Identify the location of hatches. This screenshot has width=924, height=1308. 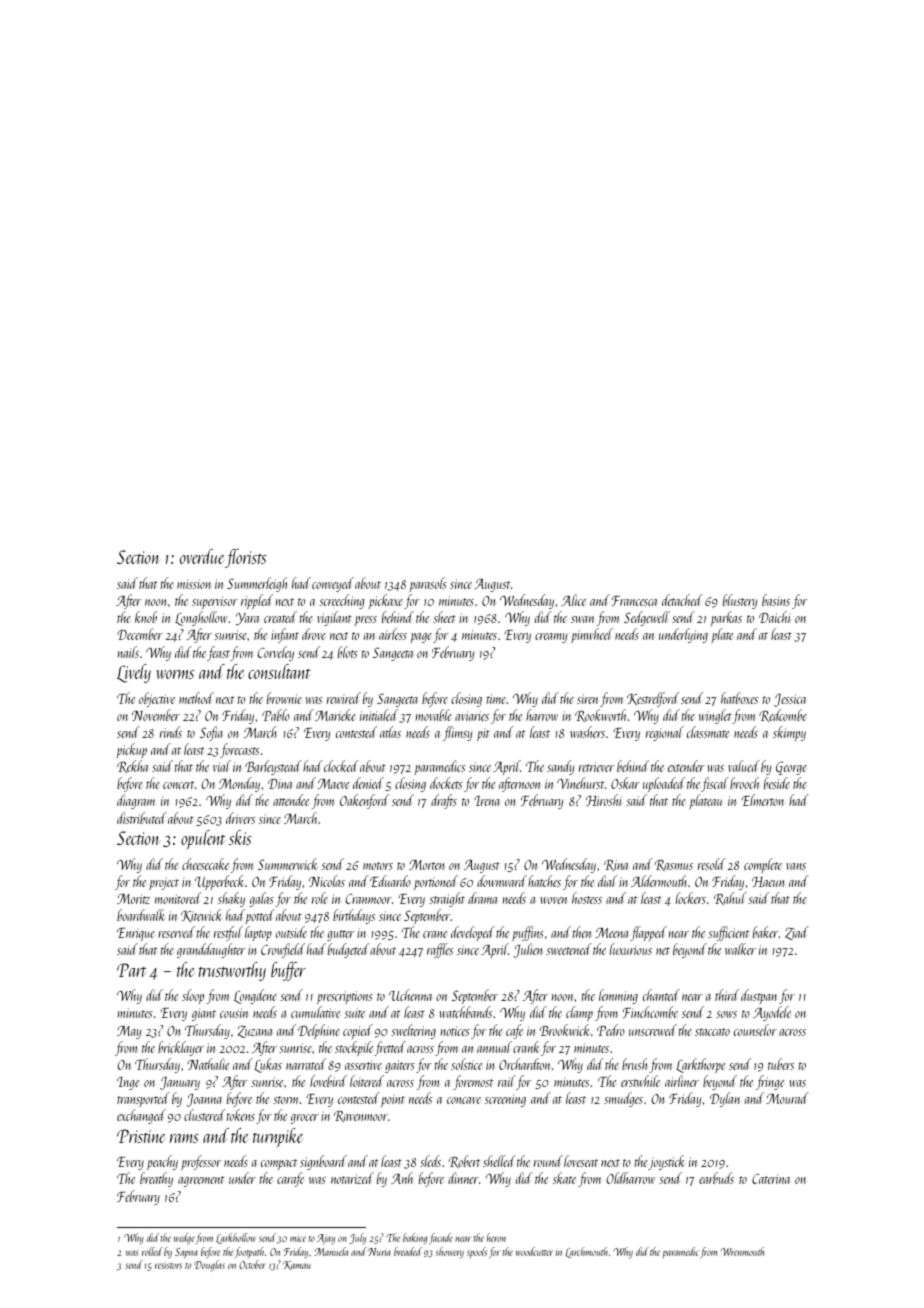
(544, 881).
